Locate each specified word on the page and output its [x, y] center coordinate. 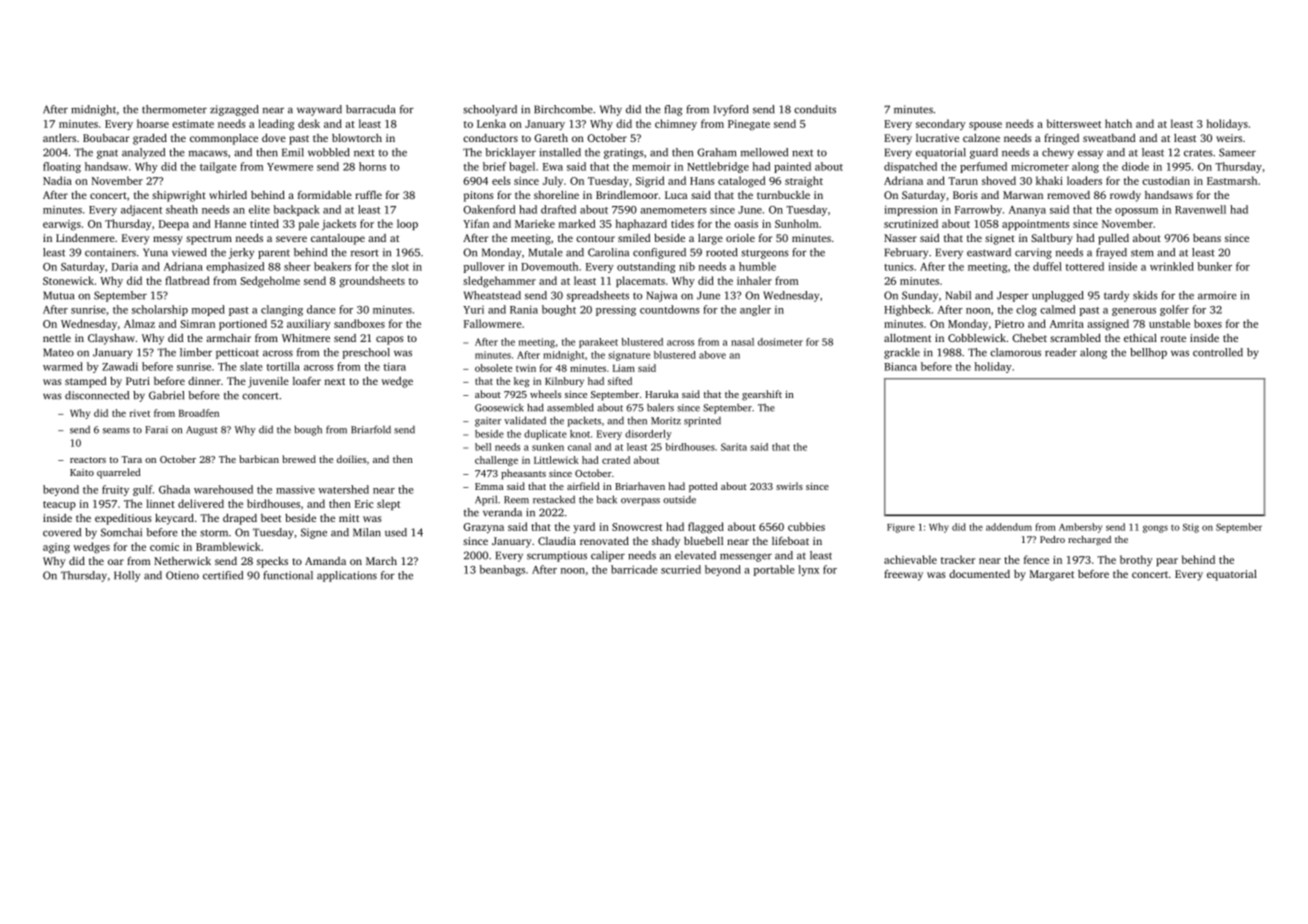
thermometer [174, 109]
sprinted [702, 422]
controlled [1218, 352]
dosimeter [780, 342]
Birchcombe [563, 109]
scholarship [160, 310]
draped [240, 519]
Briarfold [371, 429]
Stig [1191, 528]
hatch [1118, 123]
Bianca [900, 366]
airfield [583, 486]
